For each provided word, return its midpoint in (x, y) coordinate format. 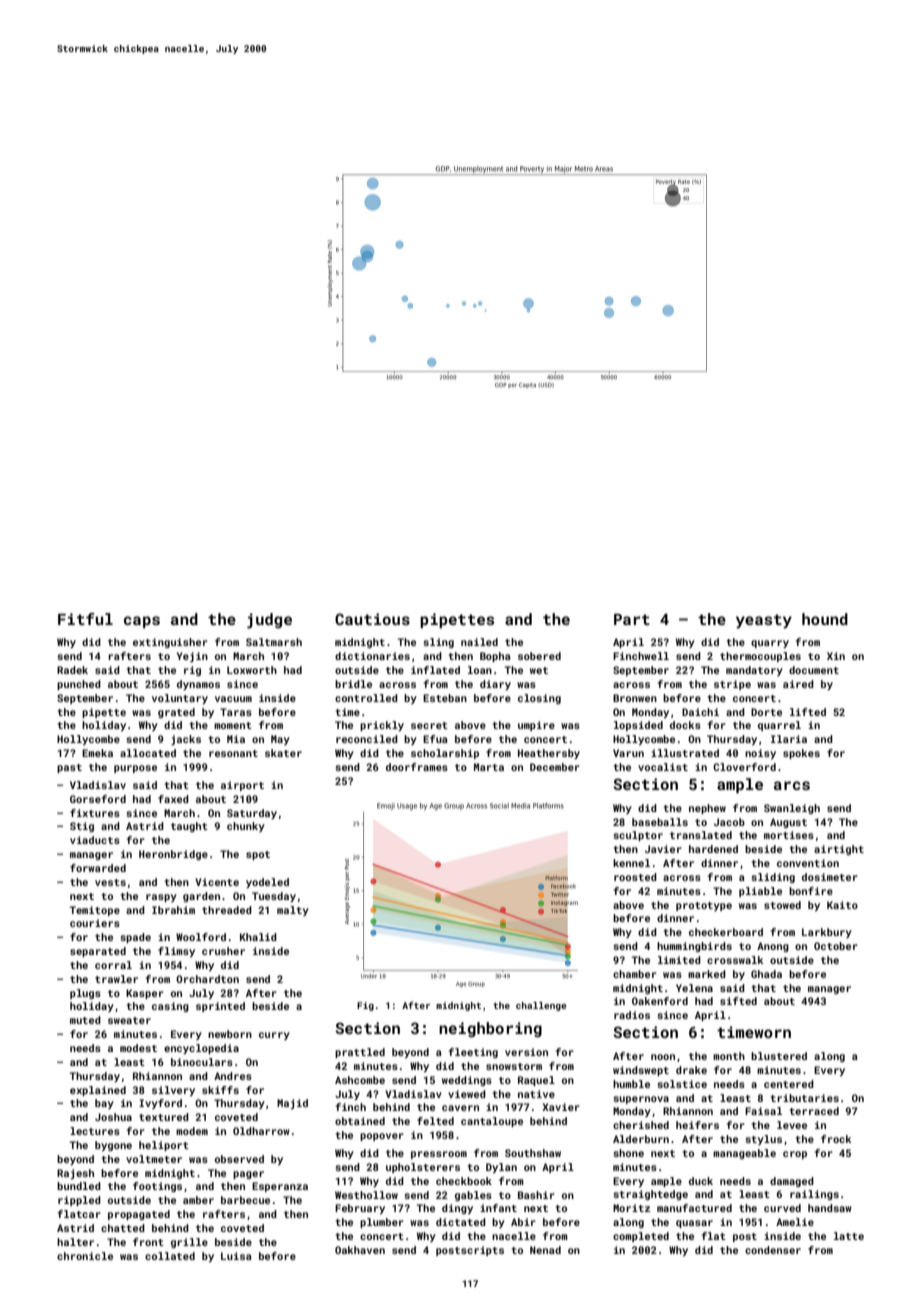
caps (142, 622)
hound (825, 619)
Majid (292, 1104)
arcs (792, 785)
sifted (738, 1001)
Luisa (236, 1256)
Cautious (372, 619)
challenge (541, 1006)
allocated (148, 753)
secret (429, 725)
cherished (641, 1125)
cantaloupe (492, 1122)
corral (113, 965)
